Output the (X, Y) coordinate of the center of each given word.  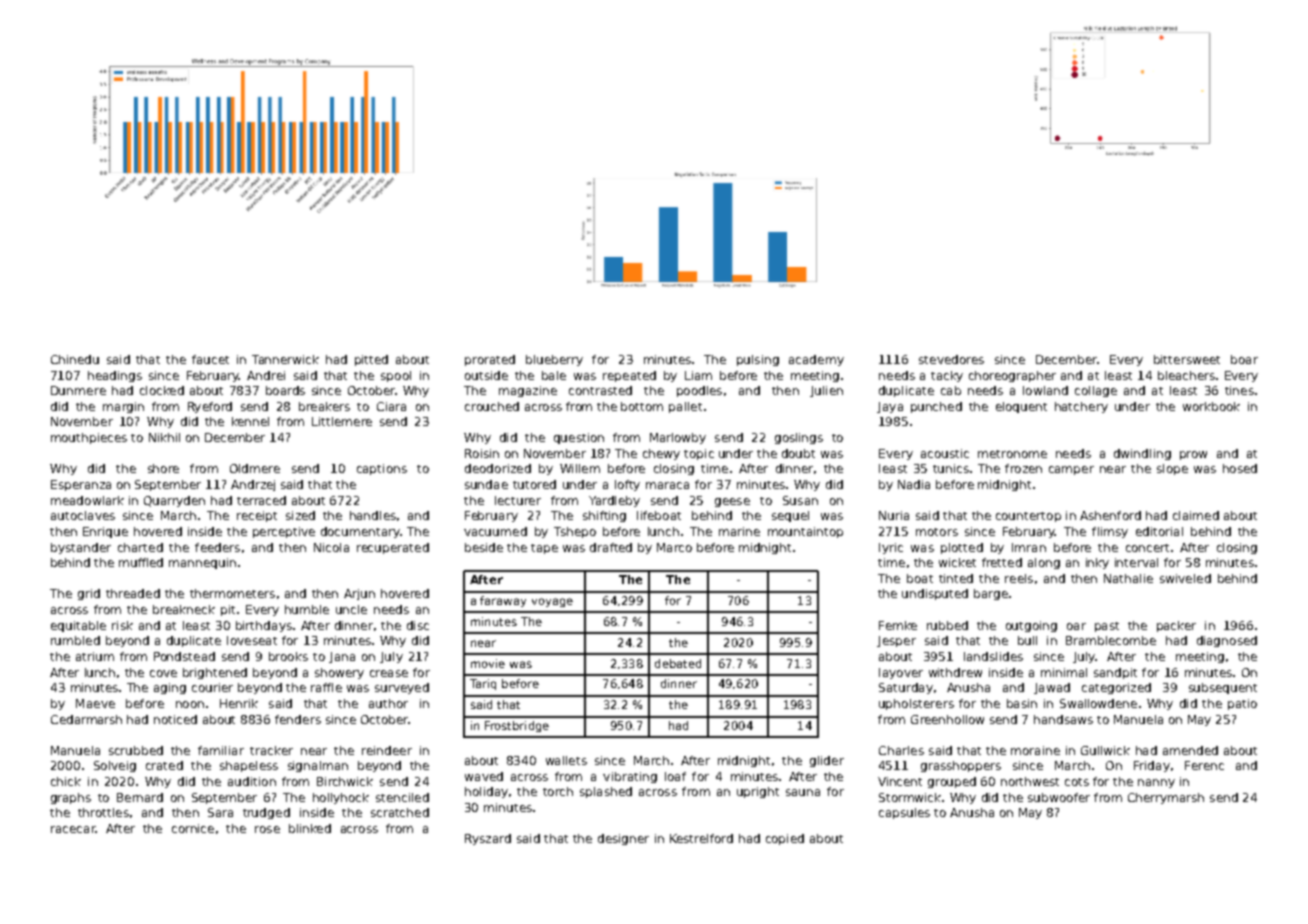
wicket (957, 562)
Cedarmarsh (86, 719)
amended (1190, 750)
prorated (490, 360)
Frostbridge (517, 726)
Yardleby (614, 501)
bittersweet (1187, 359)
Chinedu (75, 359)
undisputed (935, 594)
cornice (193, 828)
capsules (904, 813)
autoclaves (83, 515)
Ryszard (488, 839)
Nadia (914, 484)
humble (307, 609)
